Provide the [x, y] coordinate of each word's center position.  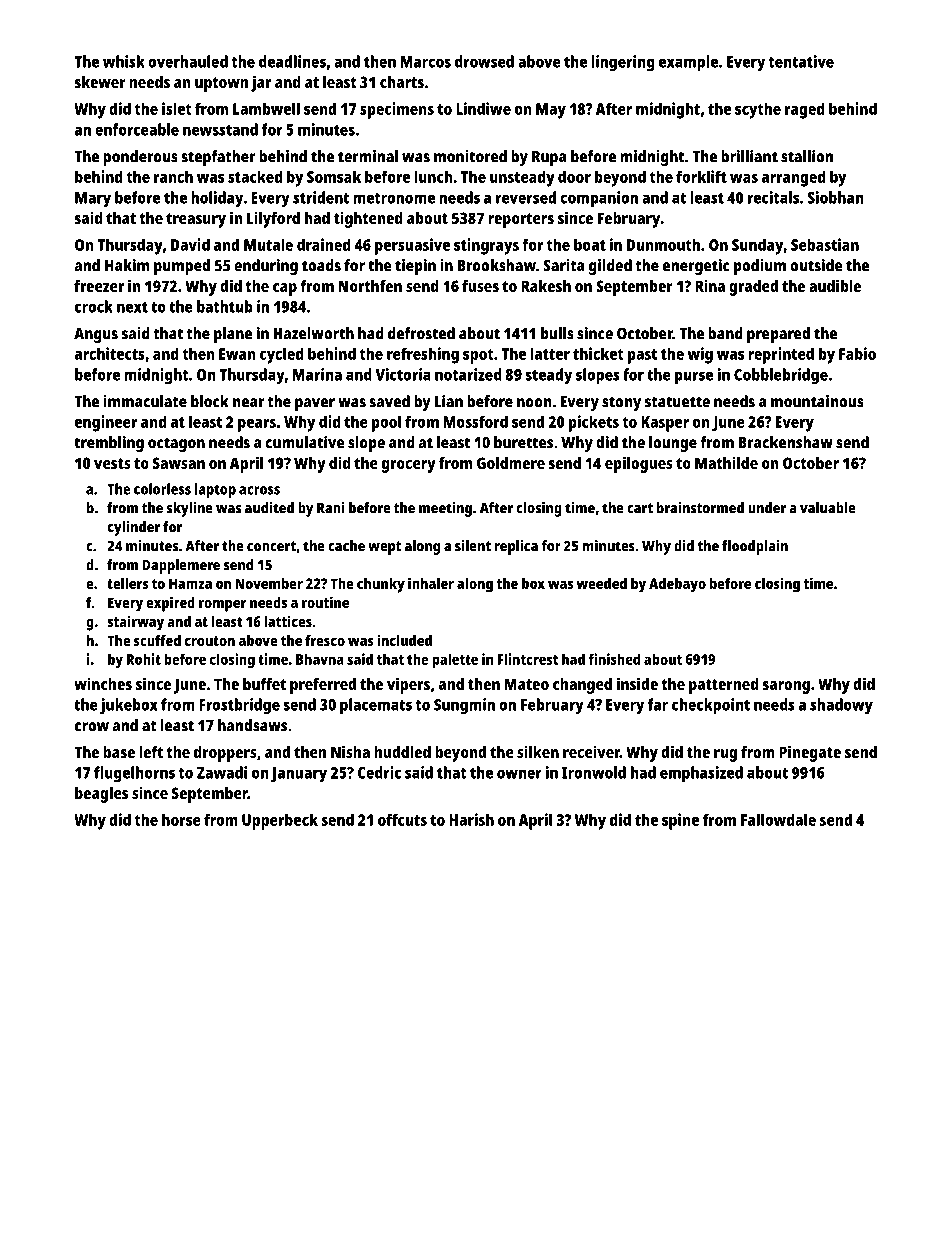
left [151, 752]
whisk [124, 61]
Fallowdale [778, 819]
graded [753, 288]
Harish [471, 819]
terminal [368, 156]
